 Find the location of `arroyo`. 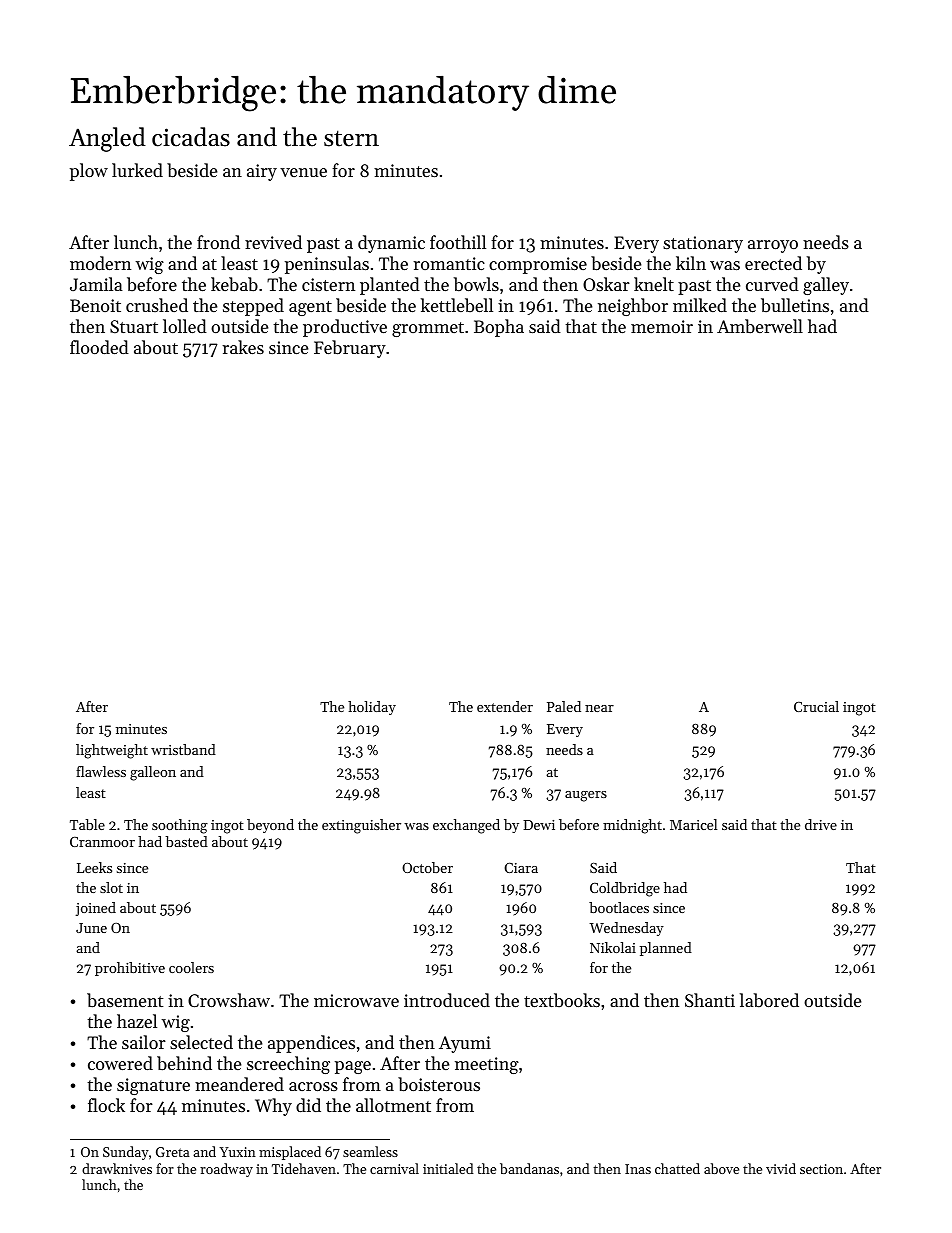

arroyo is located at coordinates (773, 246).
